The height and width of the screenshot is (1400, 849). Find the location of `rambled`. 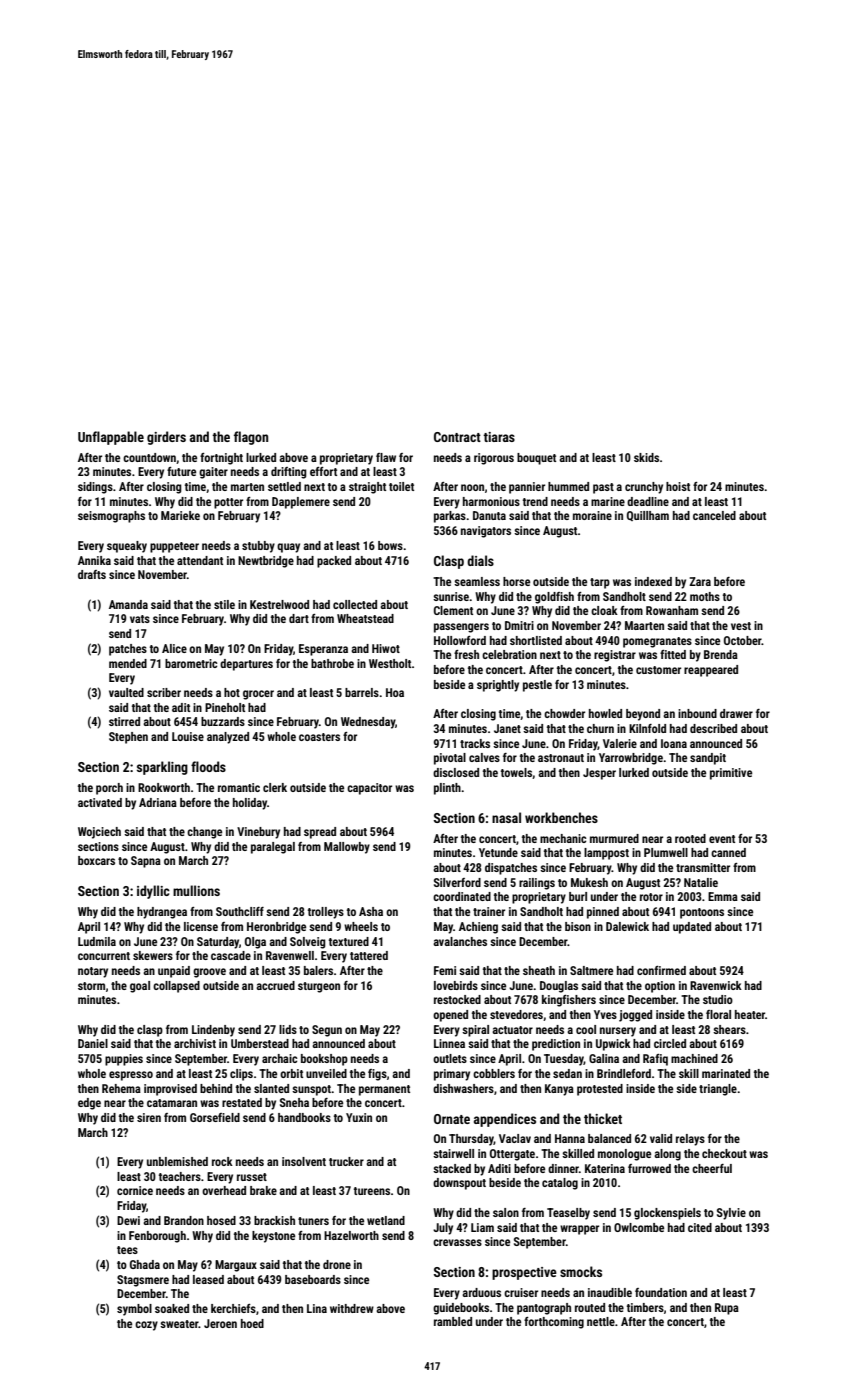

rambled is located at coordinates (453, 1321).
